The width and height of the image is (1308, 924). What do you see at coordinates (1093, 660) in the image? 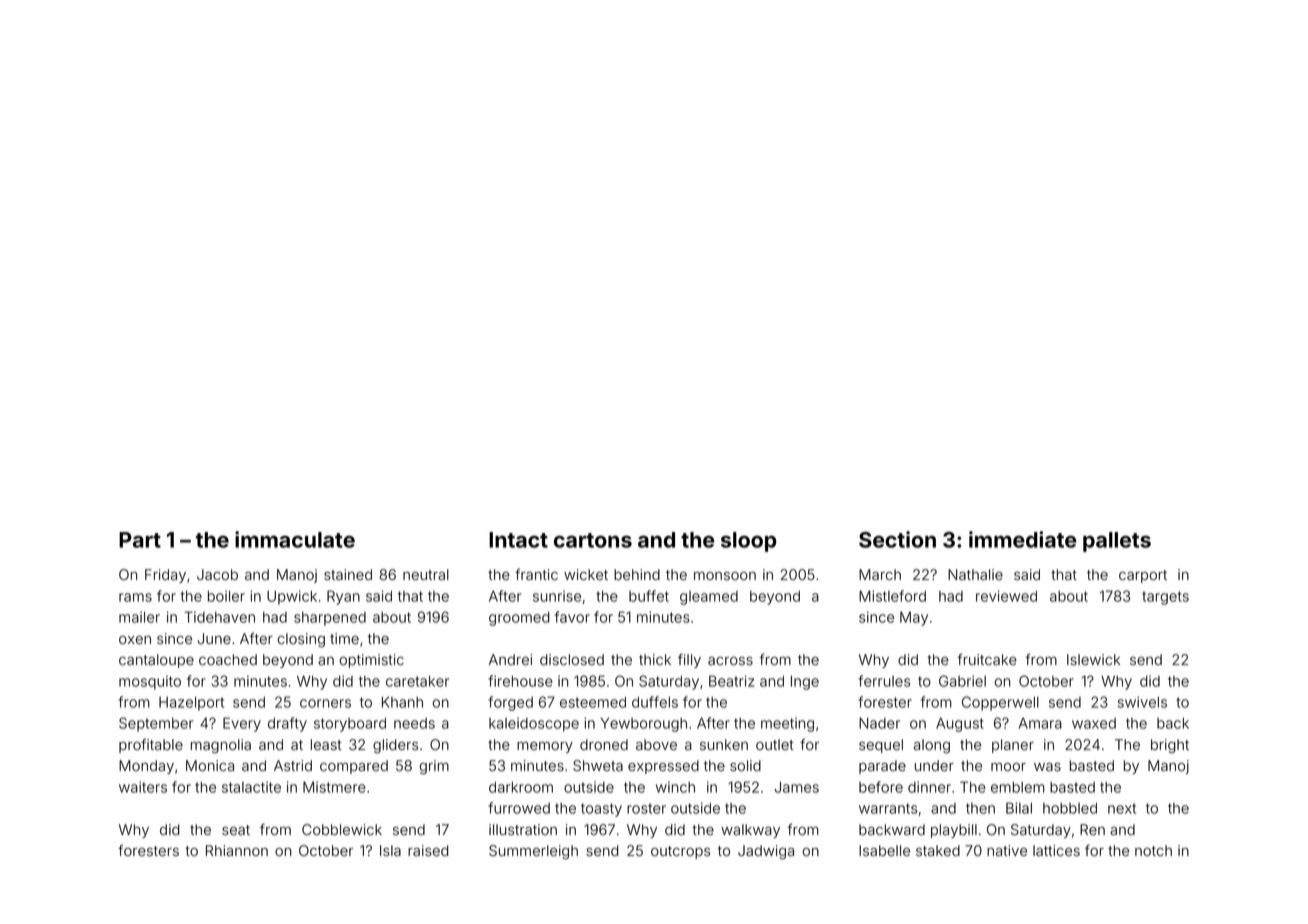
I see `Islewick` at bounding box center [1093, 660].
